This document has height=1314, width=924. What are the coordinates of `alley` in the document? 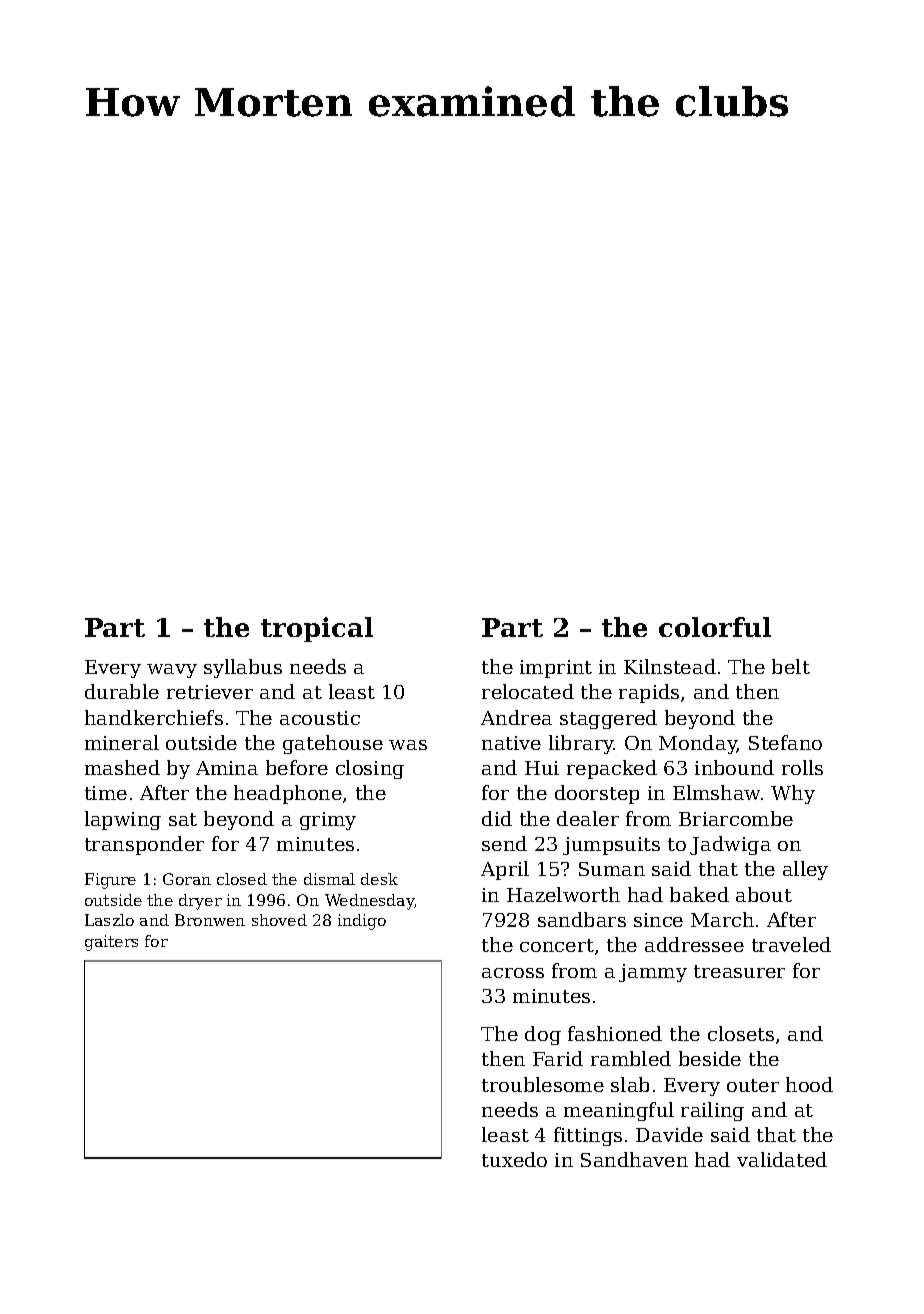 It's located at (805, 870).
